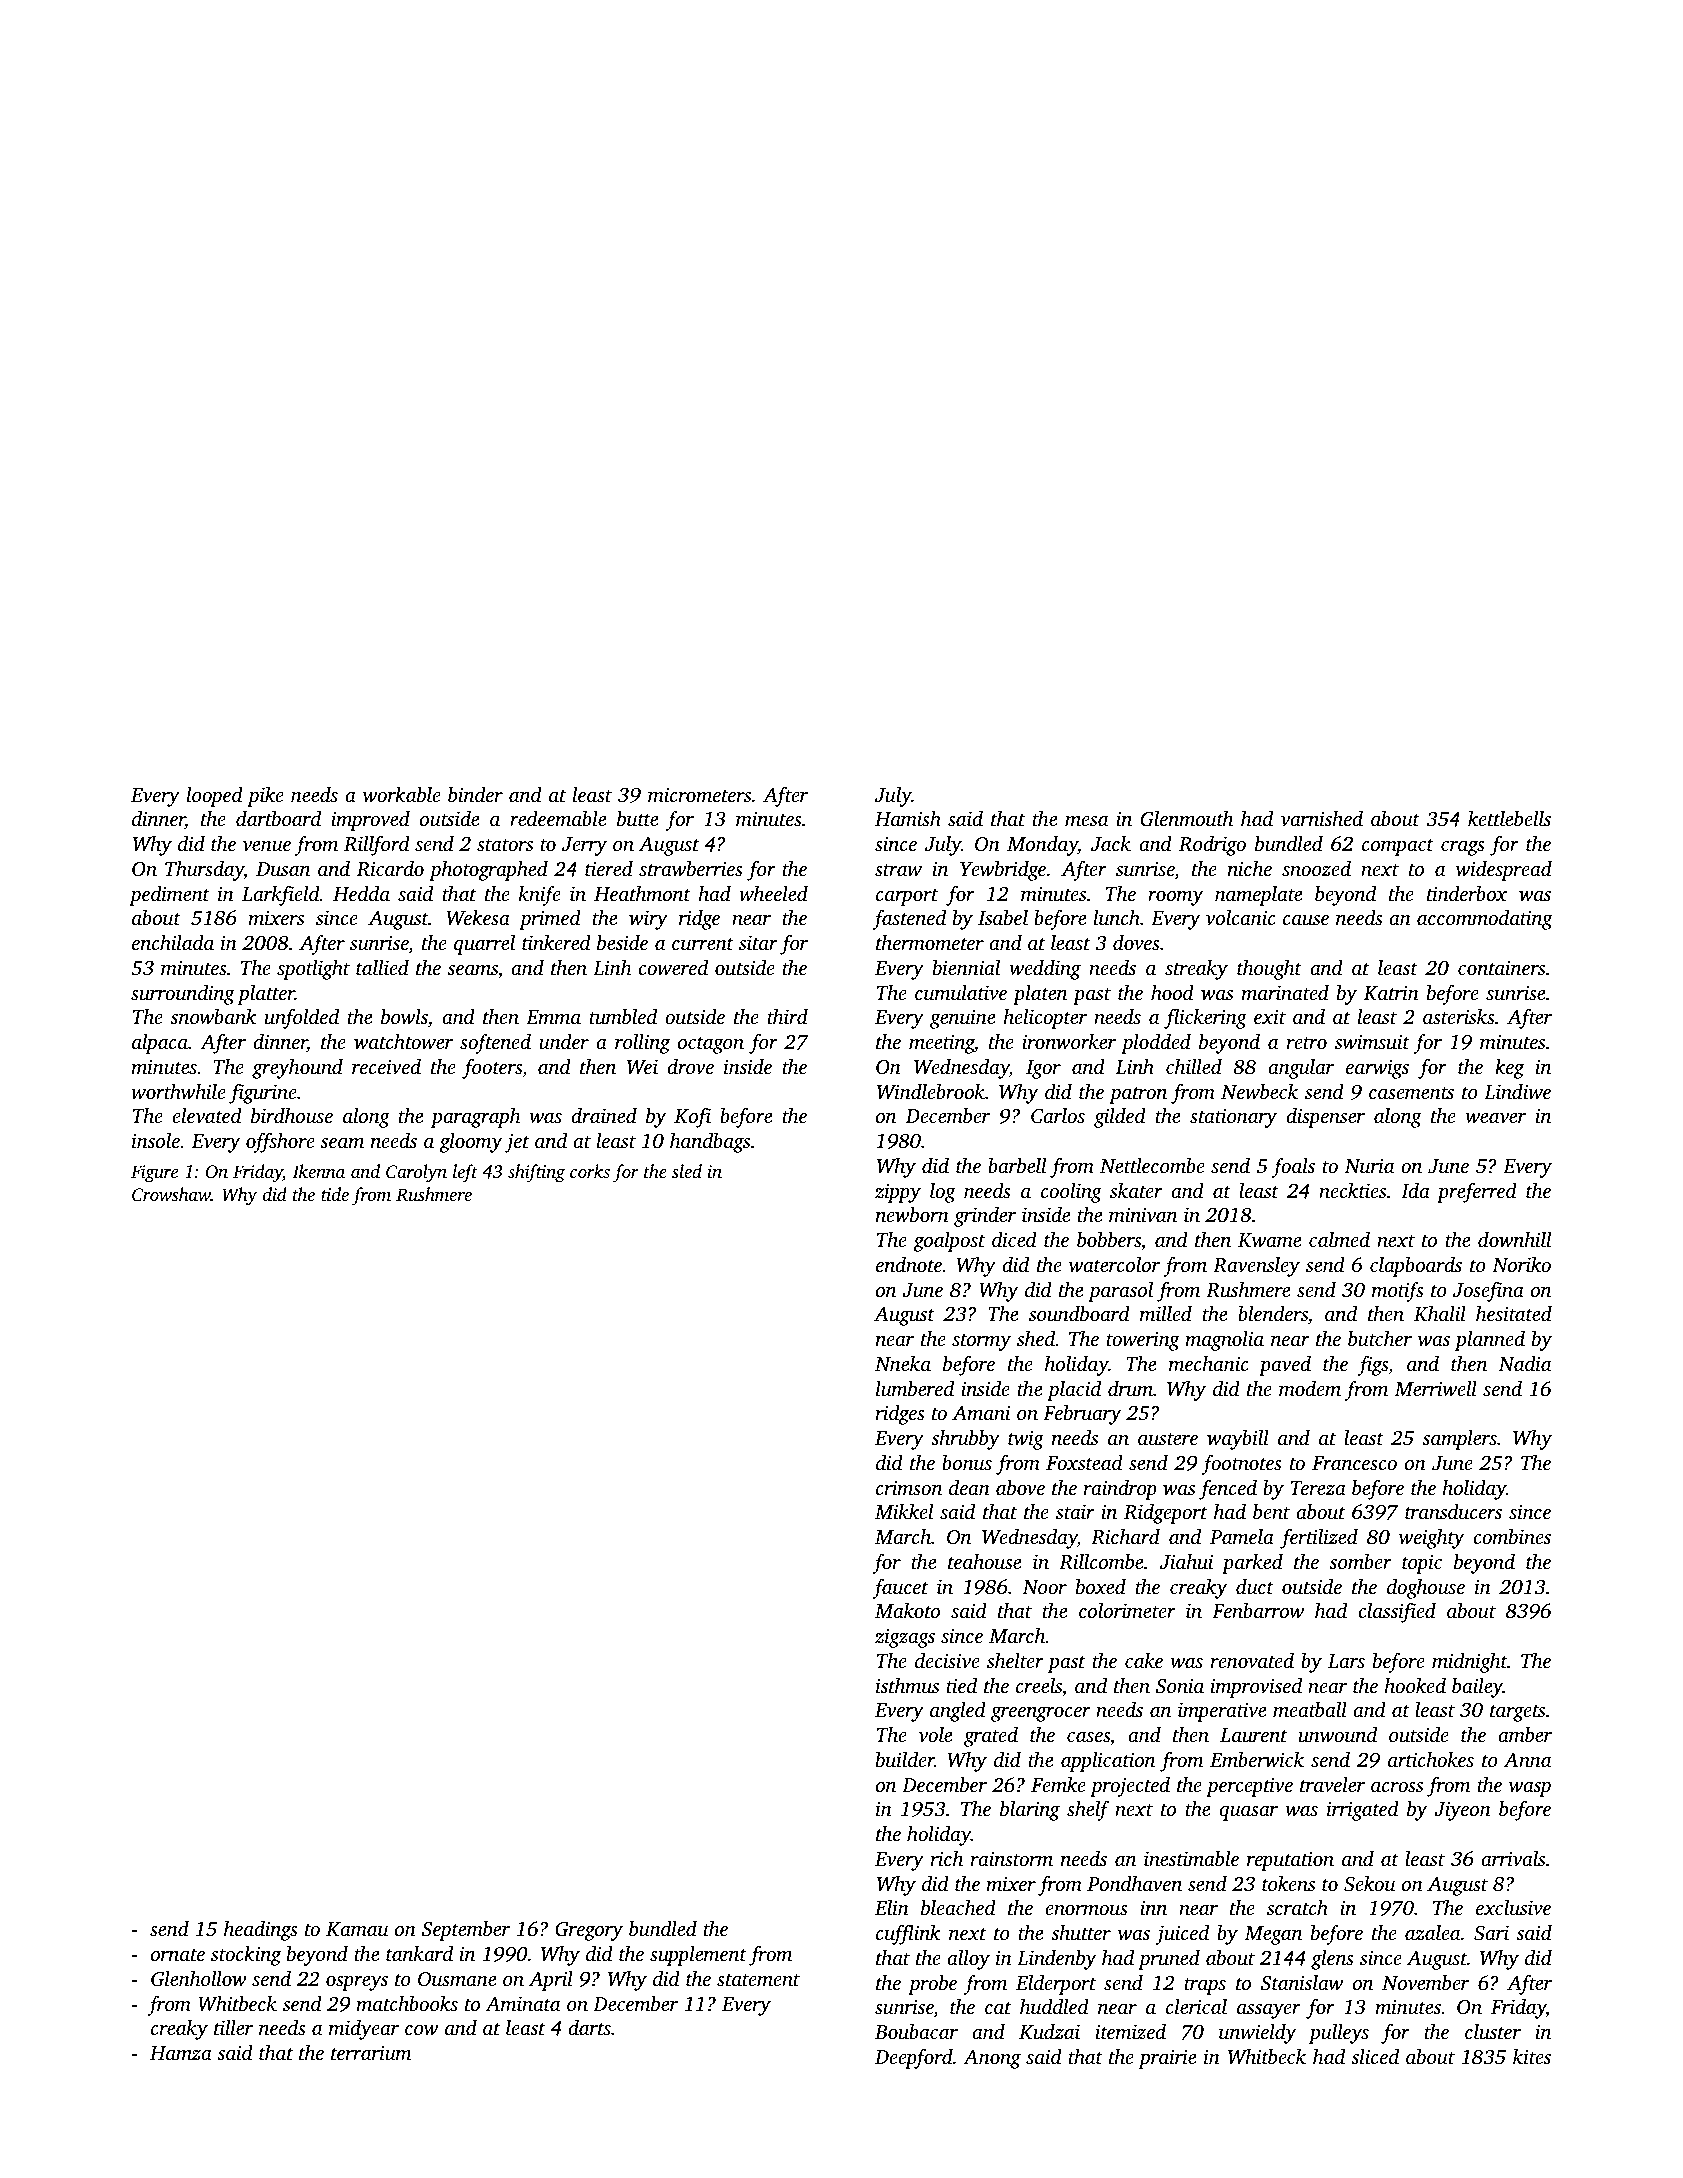 The height and width of the page is (2178, 1683). I want to click on Hamza, so click(181, 2053).
